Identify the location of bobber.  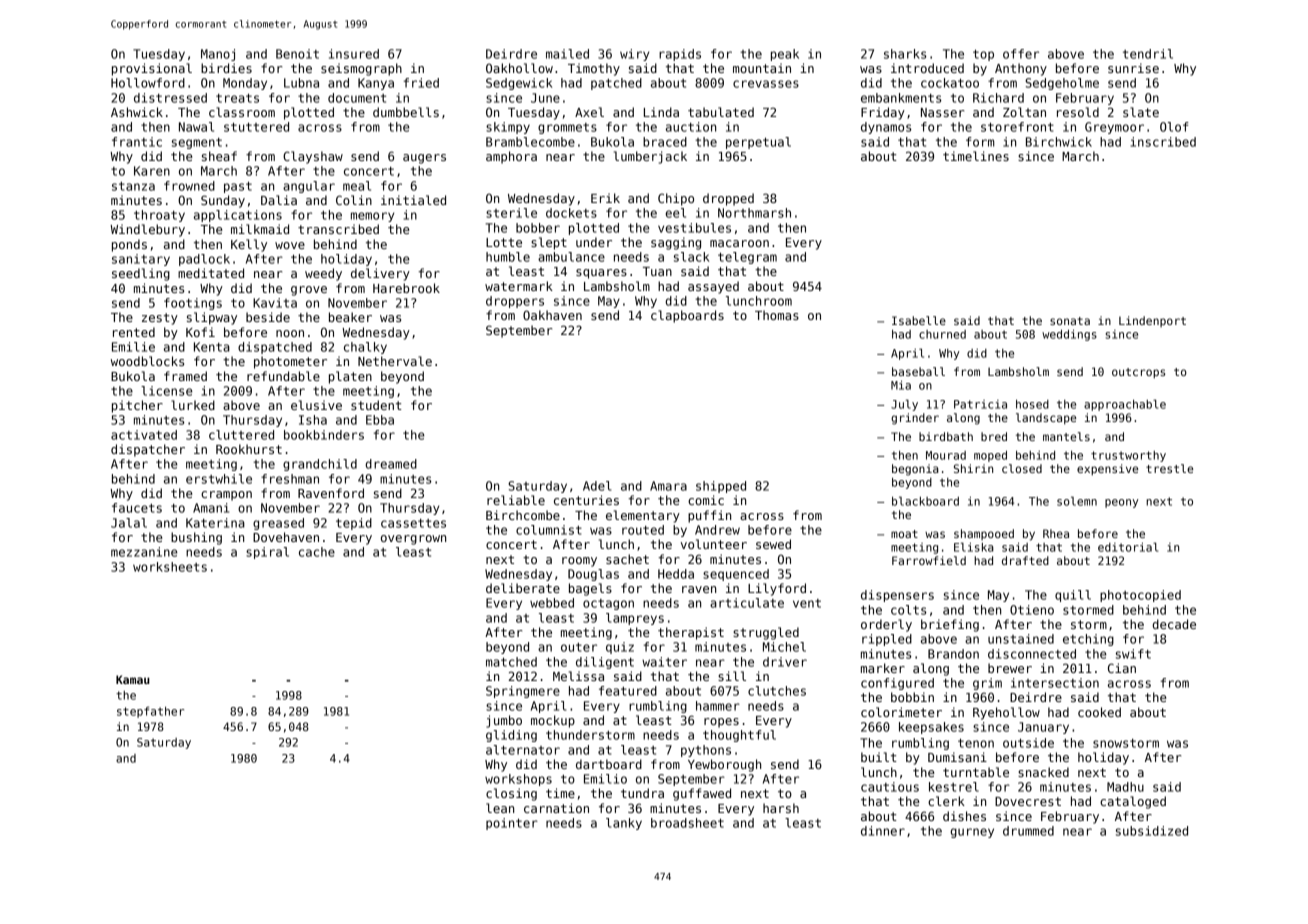
(538, 228).
